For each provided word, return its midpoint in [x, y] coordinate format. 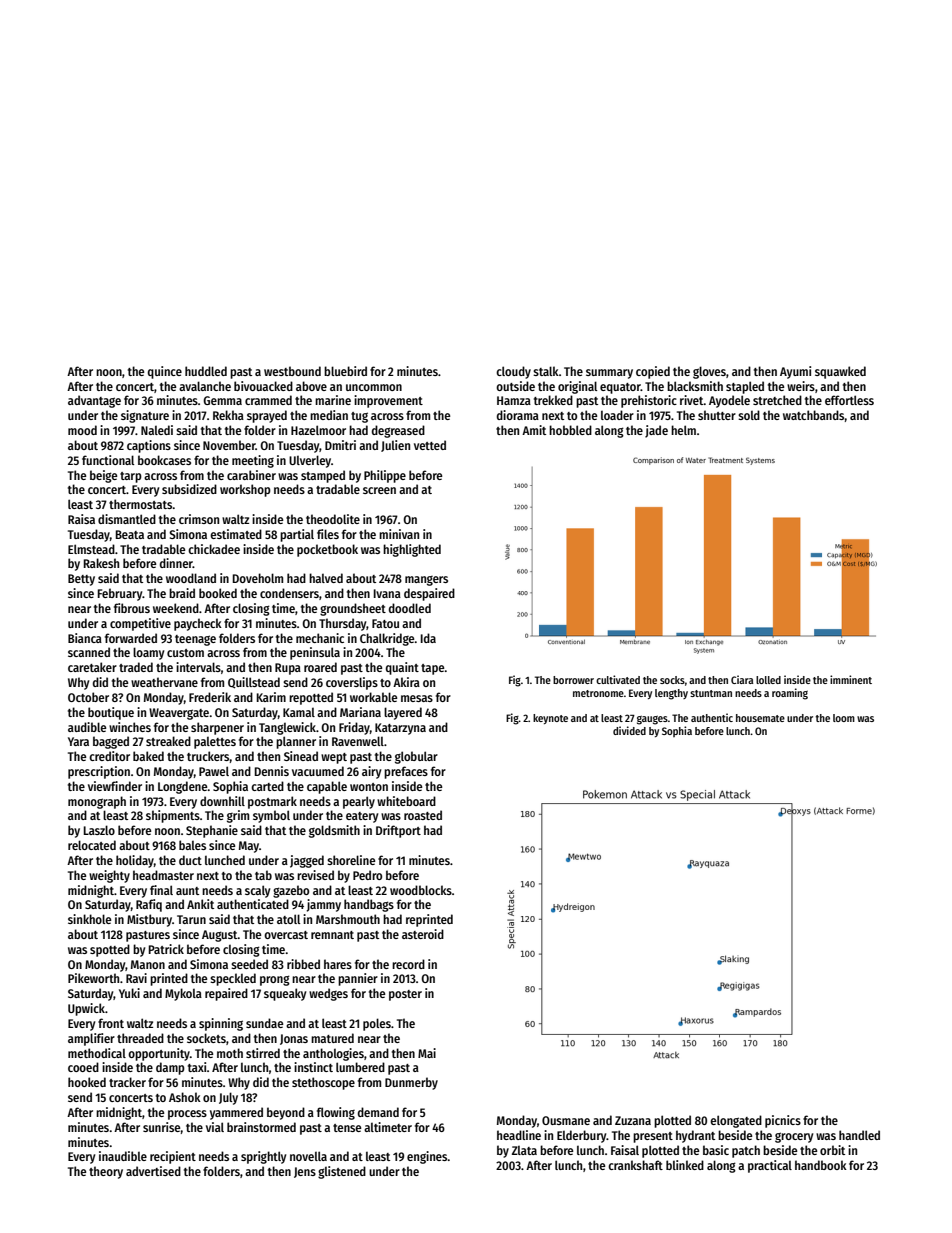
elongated [736, 1121]
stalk [546, 371]
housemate [760, 718]
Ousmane [566, 1120]
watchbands [814, 415]
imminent [851, 679]
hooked [87, 1082]
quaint [402, 668]
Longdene [183, 787]
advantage [94, 401]
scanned [89, 652]
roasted [423, 815]
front [111, 1023]
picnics [783, 1121]
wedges [328, 994]
